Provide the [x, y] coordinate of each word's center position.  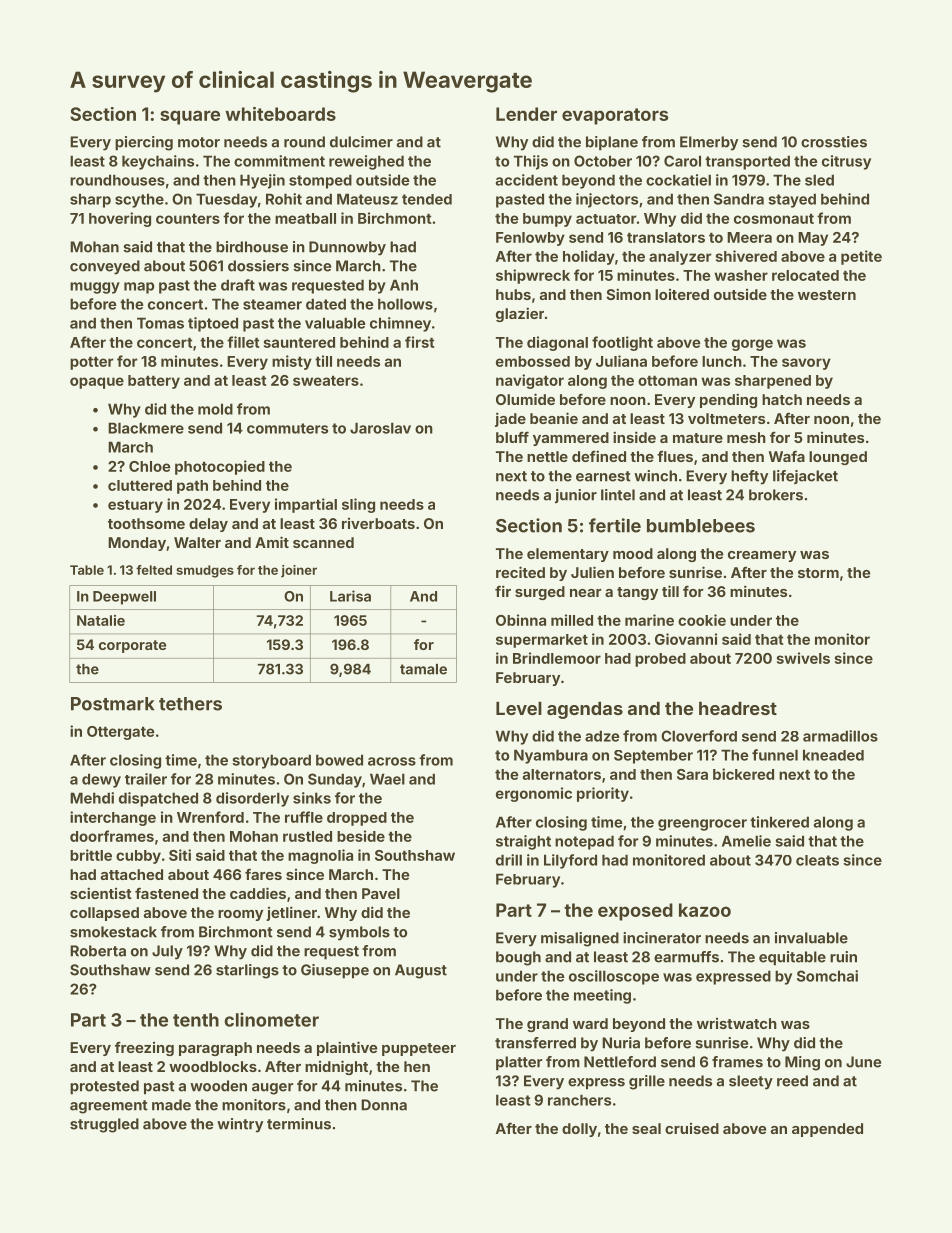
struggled [104, 1125]
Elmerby [709, 143]
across [392, 761]
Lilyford [570, 861]
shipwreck [533, 276]
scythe [139, 200]
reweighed [366, 162]
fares [263, 874]
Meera [749, 237]
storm [818, 573]
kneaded [833, 755]
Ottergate [120, 733]
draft [238, 285]
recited [520, 572]
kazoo [705, 910]
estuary [135, 506]
